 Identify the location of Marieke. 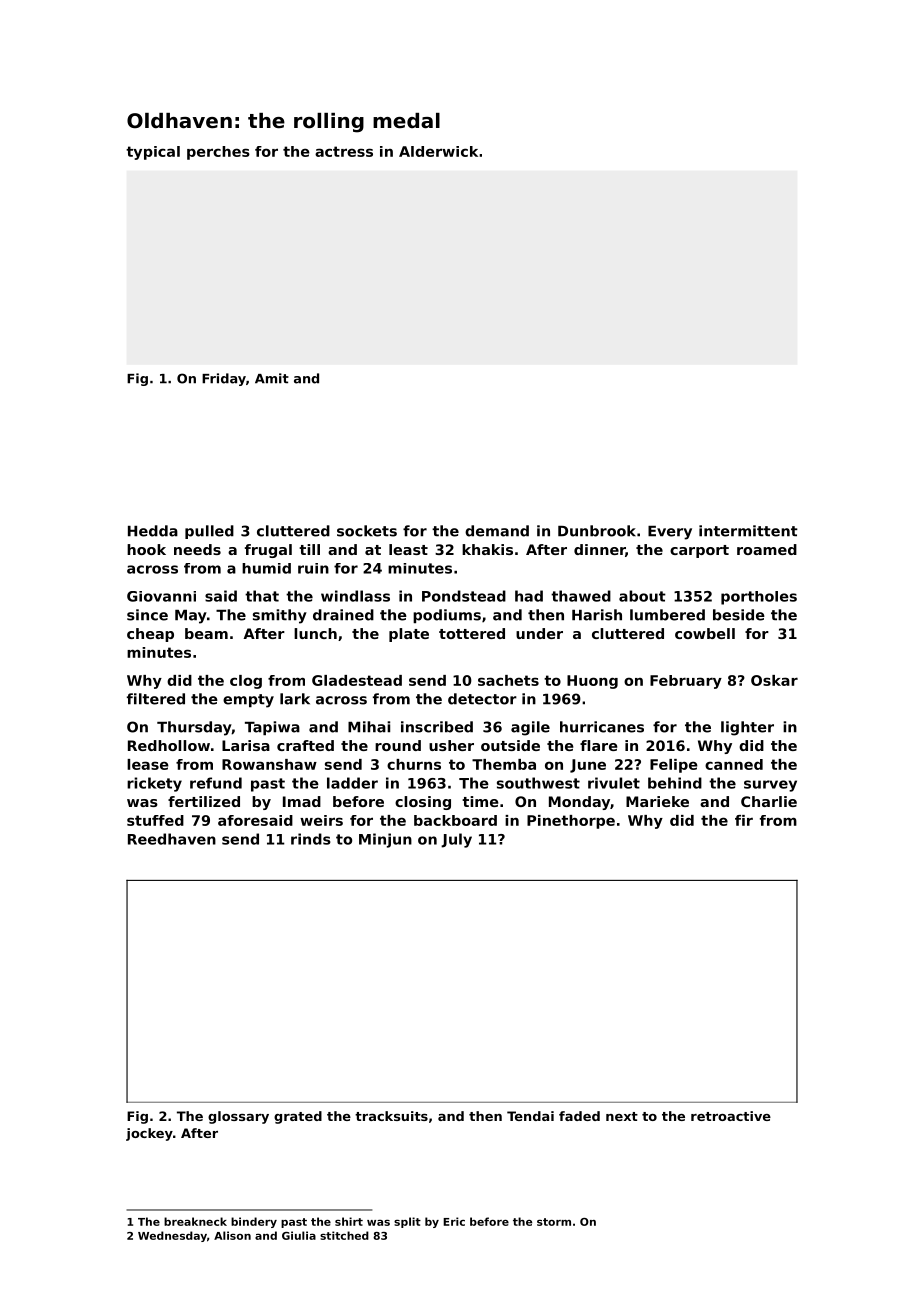
(657, 801).
